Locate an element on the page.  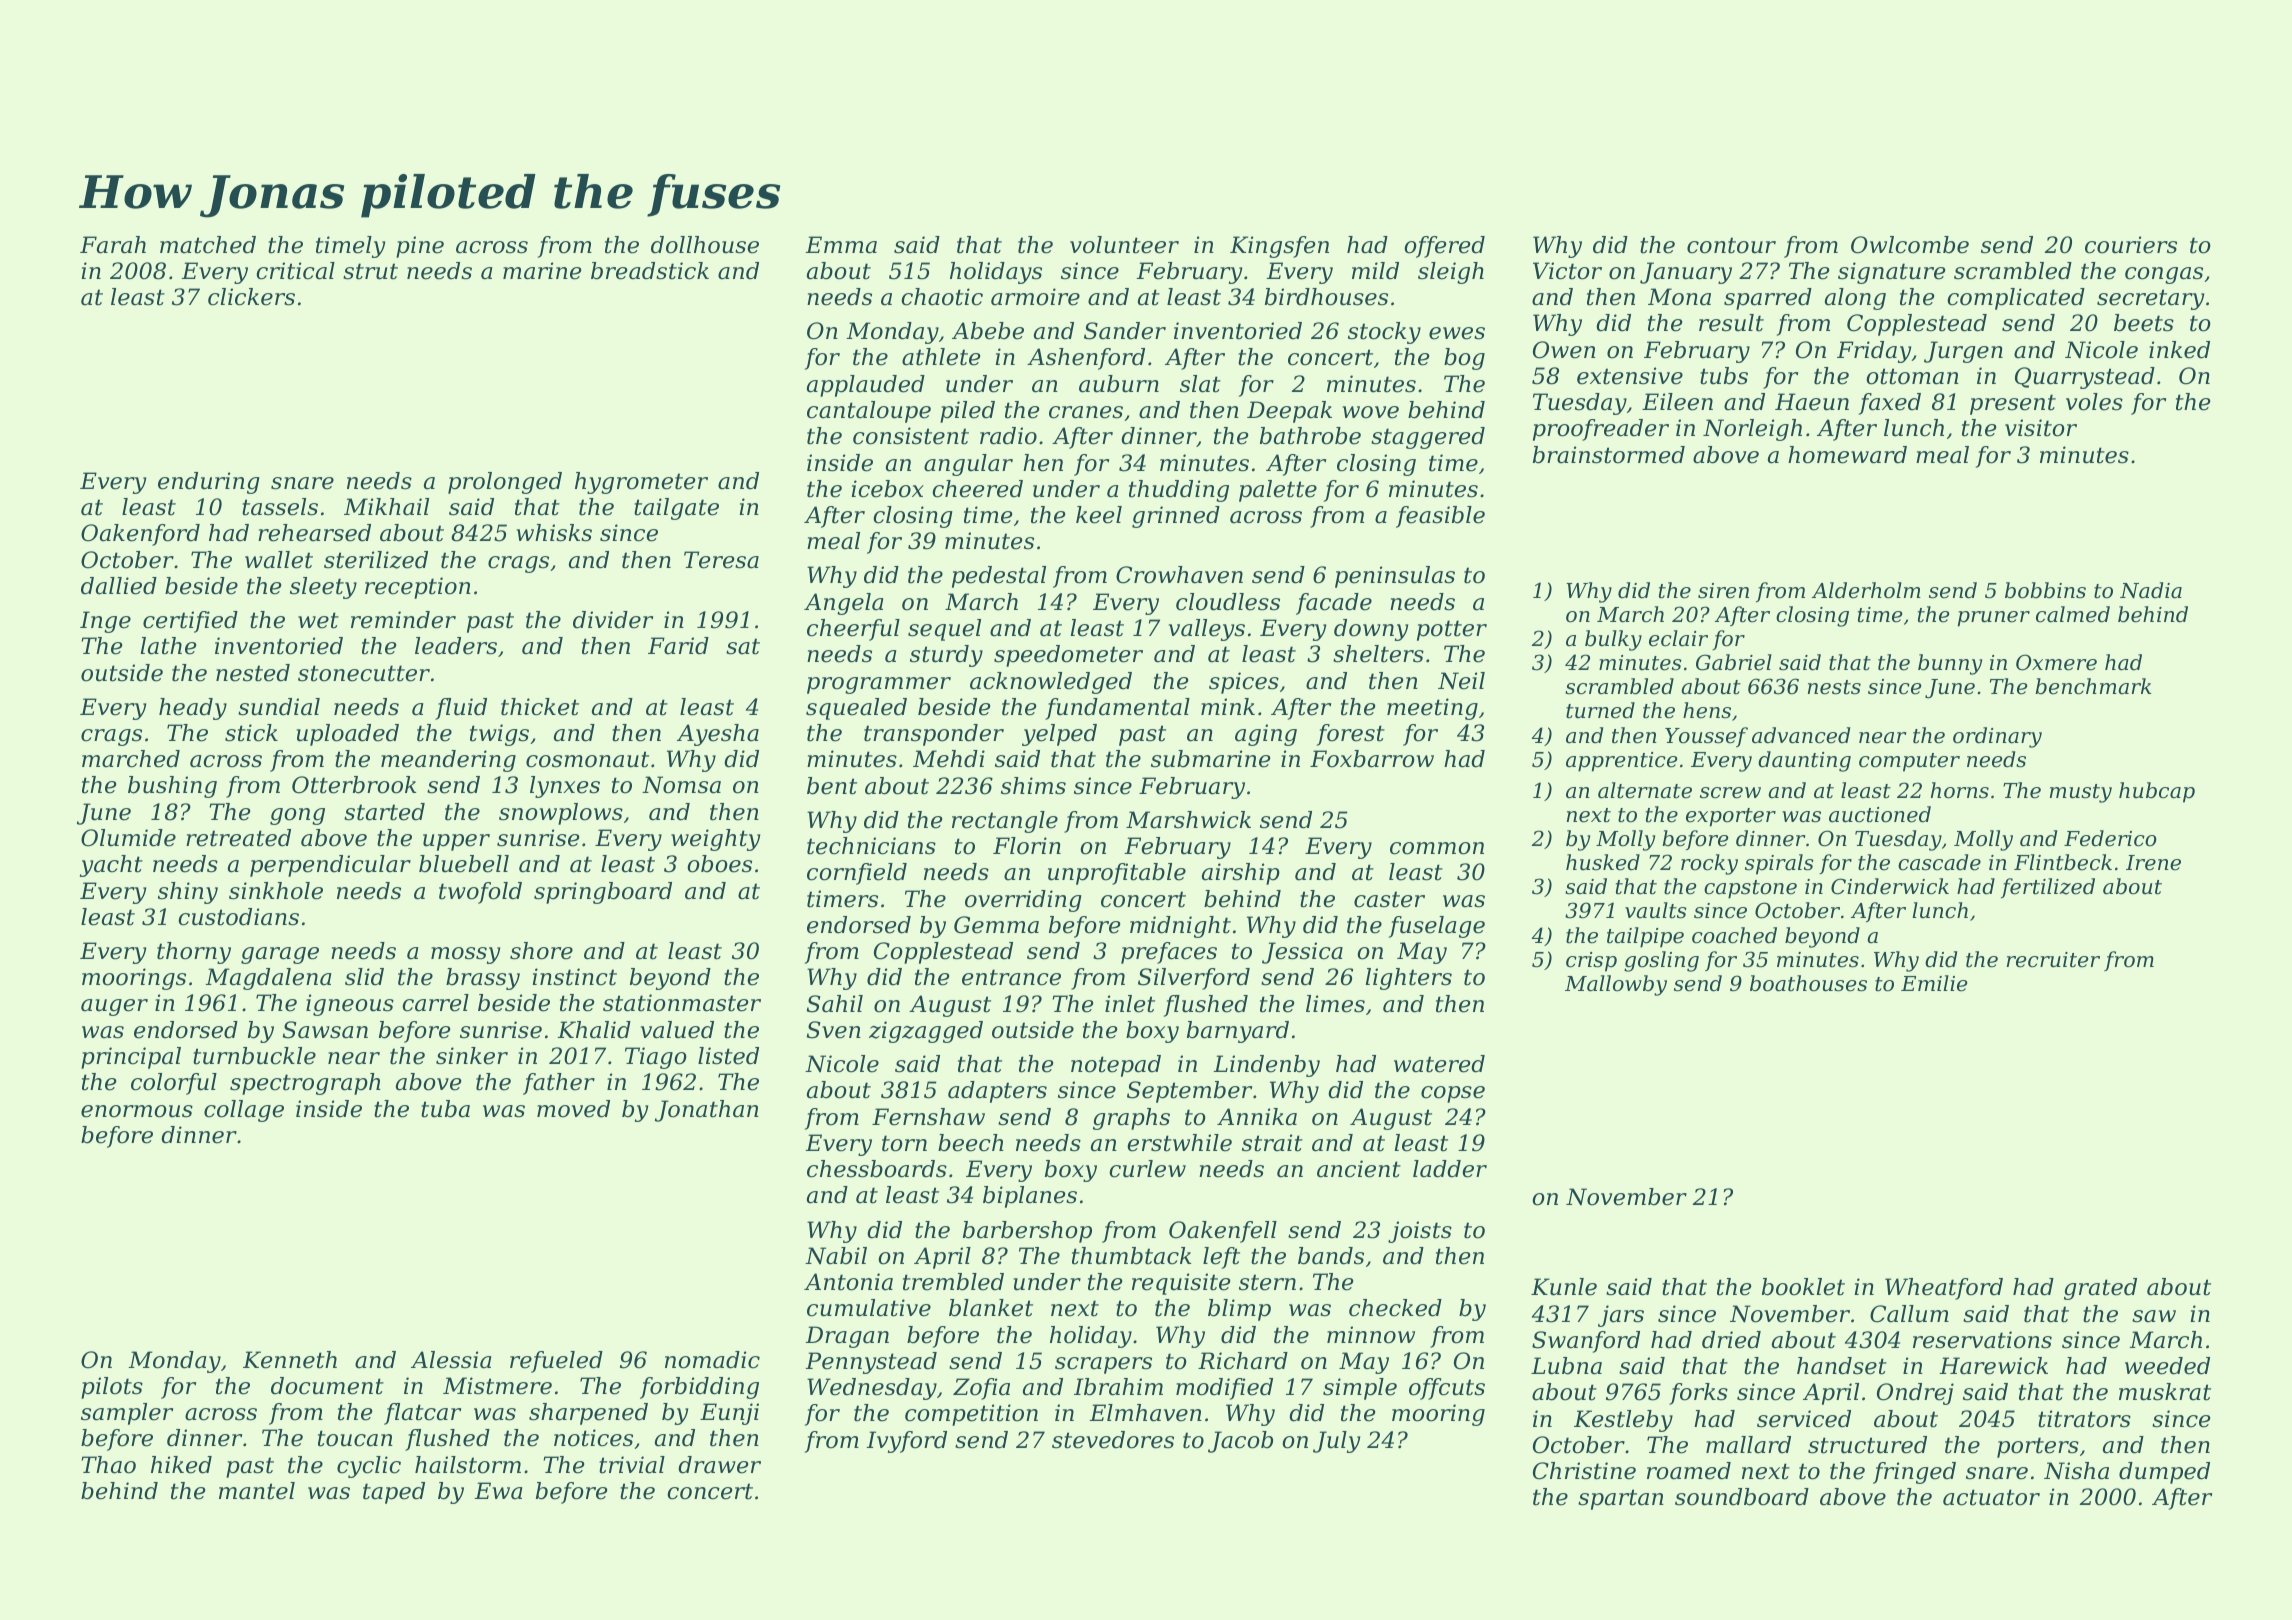
snowplows is located at coordinates (561, 814).
